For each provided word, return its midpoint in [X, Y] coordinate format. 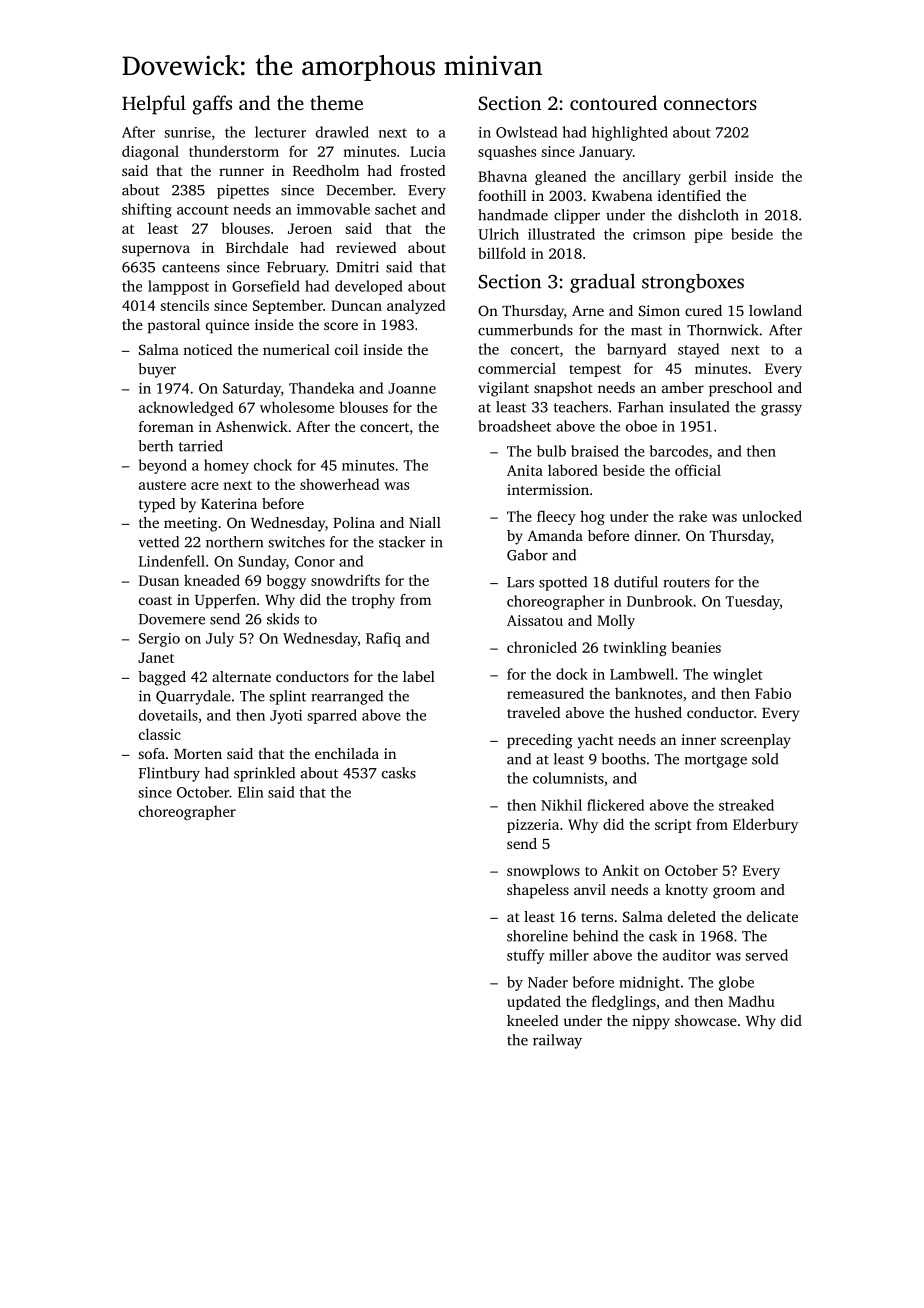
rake [693, 516]
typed [157, 505]
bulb [551, 451]
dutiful [636, 582]
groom [734, 893]
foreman [166, 426]
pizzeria [533, 826]
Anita [525, 470]
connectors [710, 104]
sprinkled [264, 774]
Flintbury [169, 774]
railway [557, 1041]
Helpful [154, 105]
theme [336, 102]
